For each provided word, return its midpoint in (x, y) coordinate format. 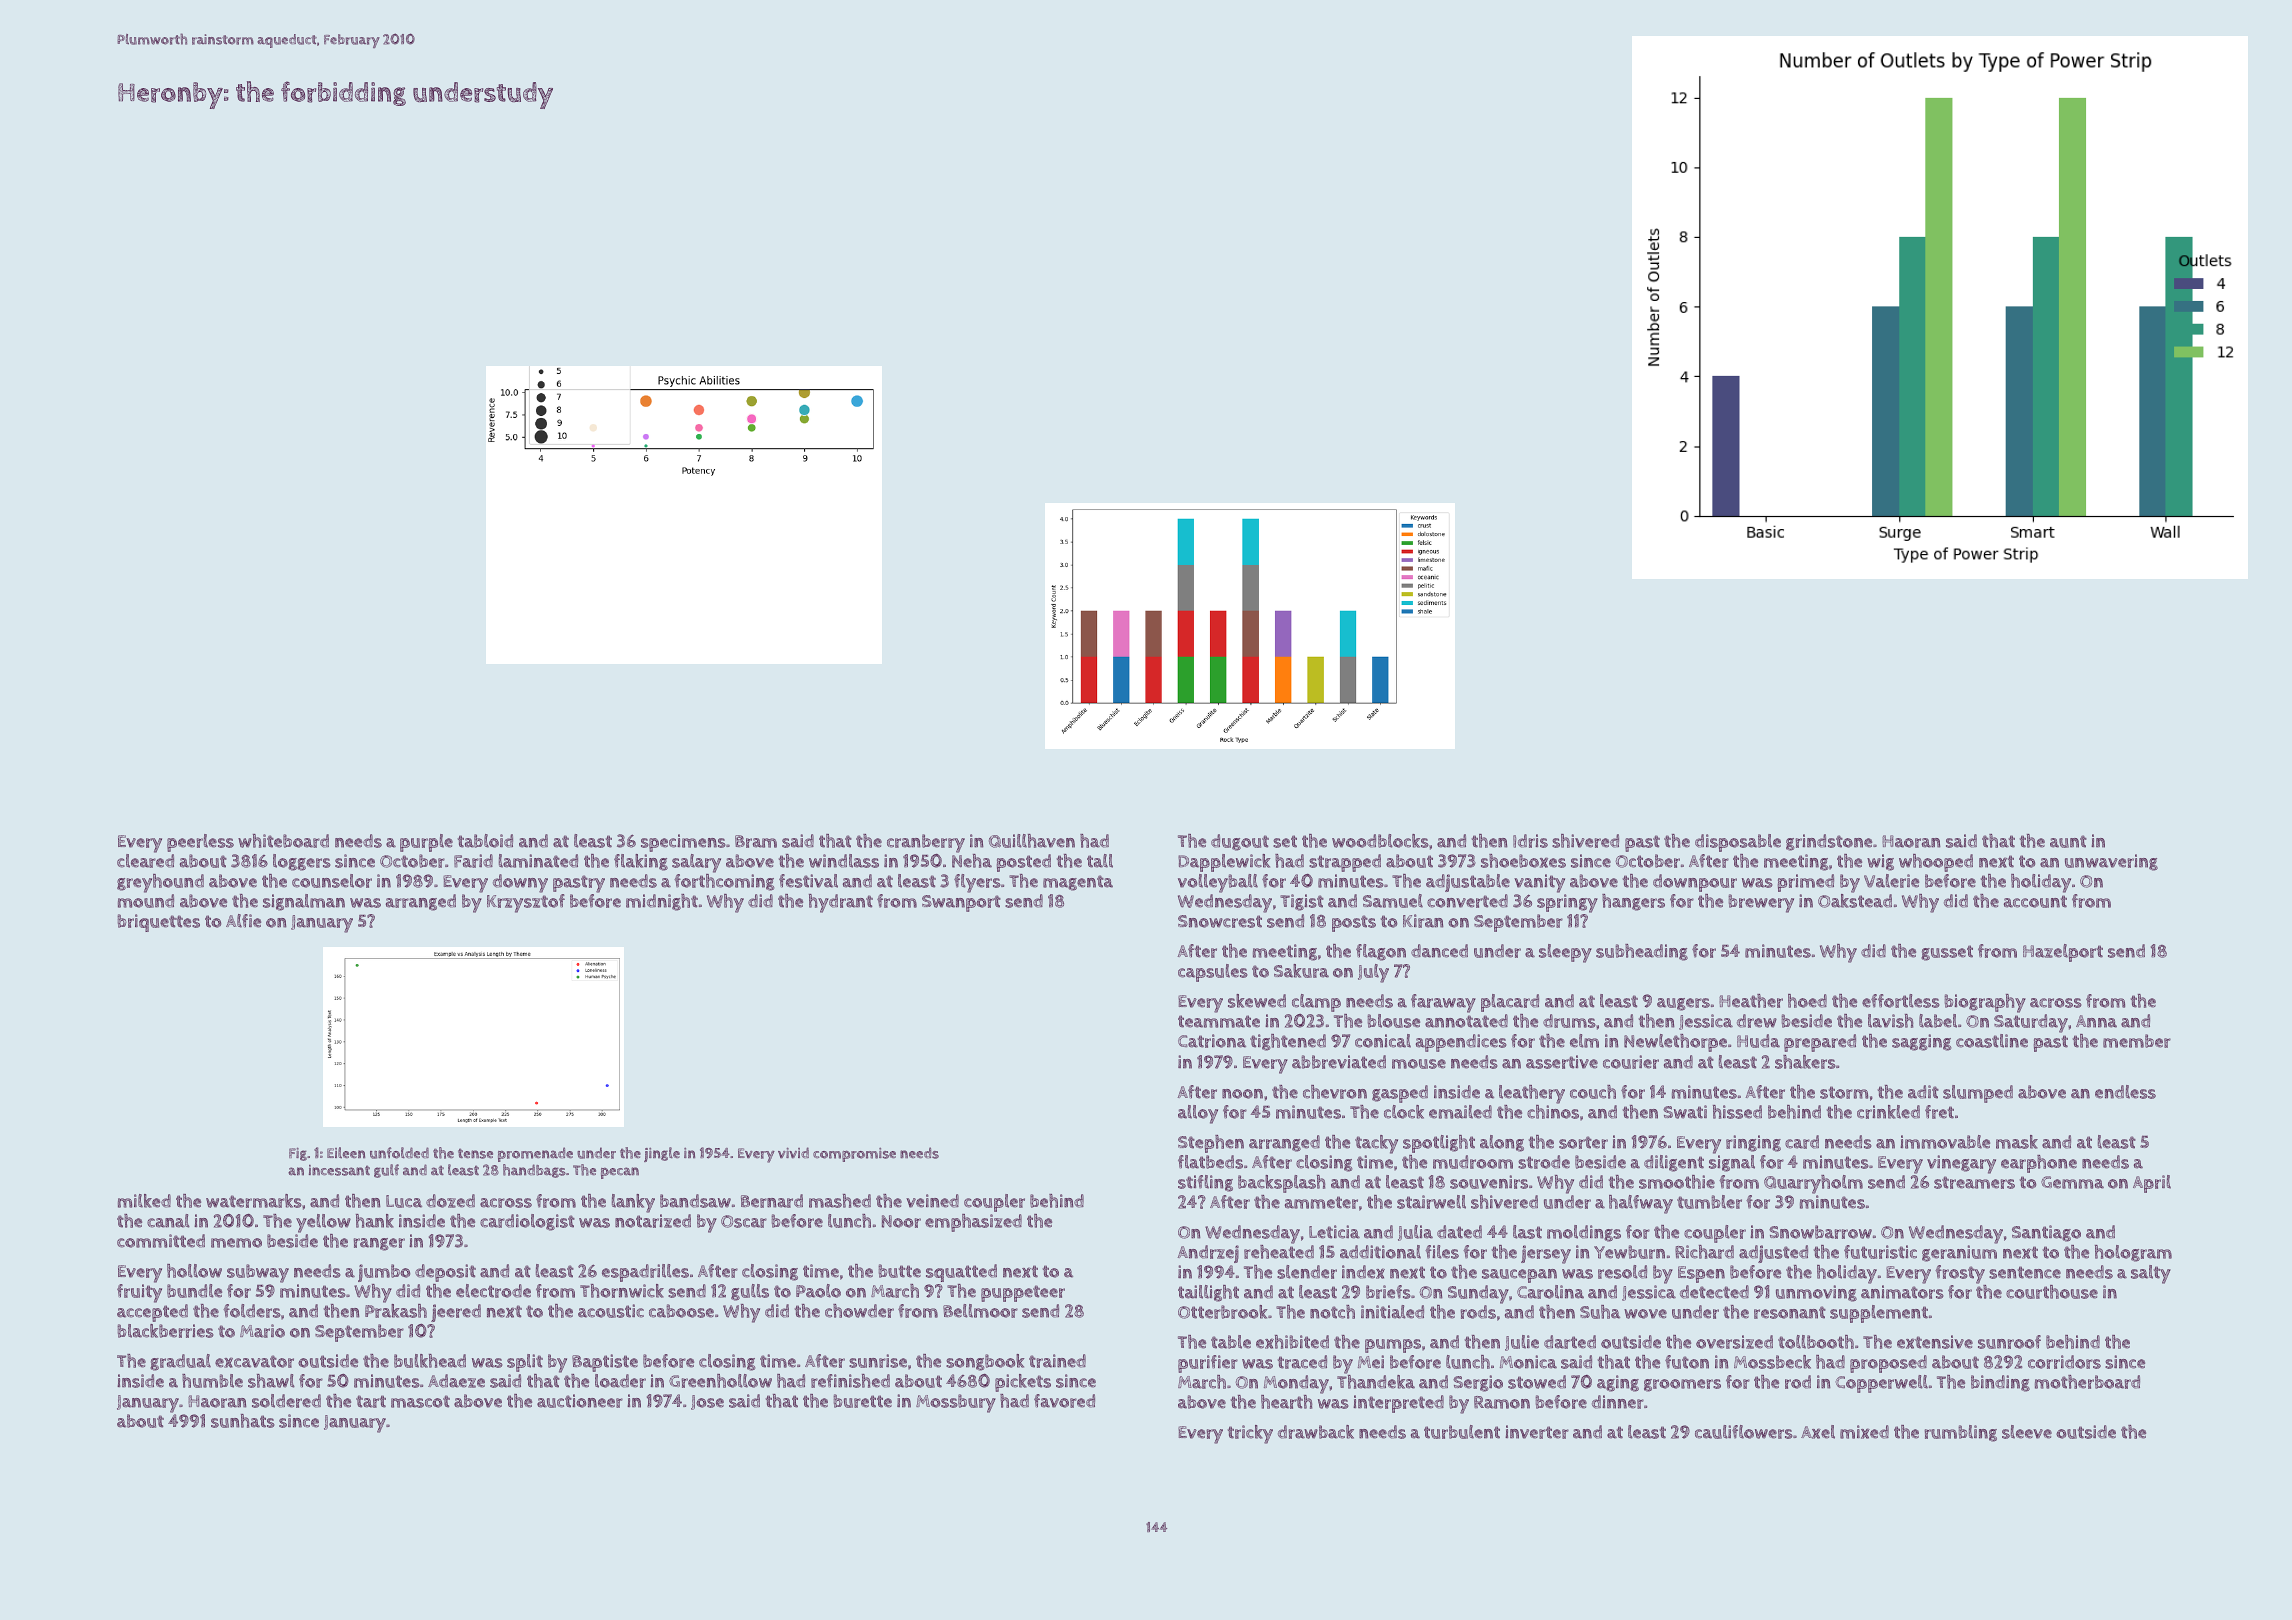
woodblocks (1380, 841)
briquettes (158, 923)
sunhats (243, 1421)
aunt (2068, 841)
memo (236, 1243)
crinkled (1888, 1112)
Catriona (1212, 1041)
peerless (200, 843)
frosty (1960, 1274)
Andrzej (1208, 1254)
